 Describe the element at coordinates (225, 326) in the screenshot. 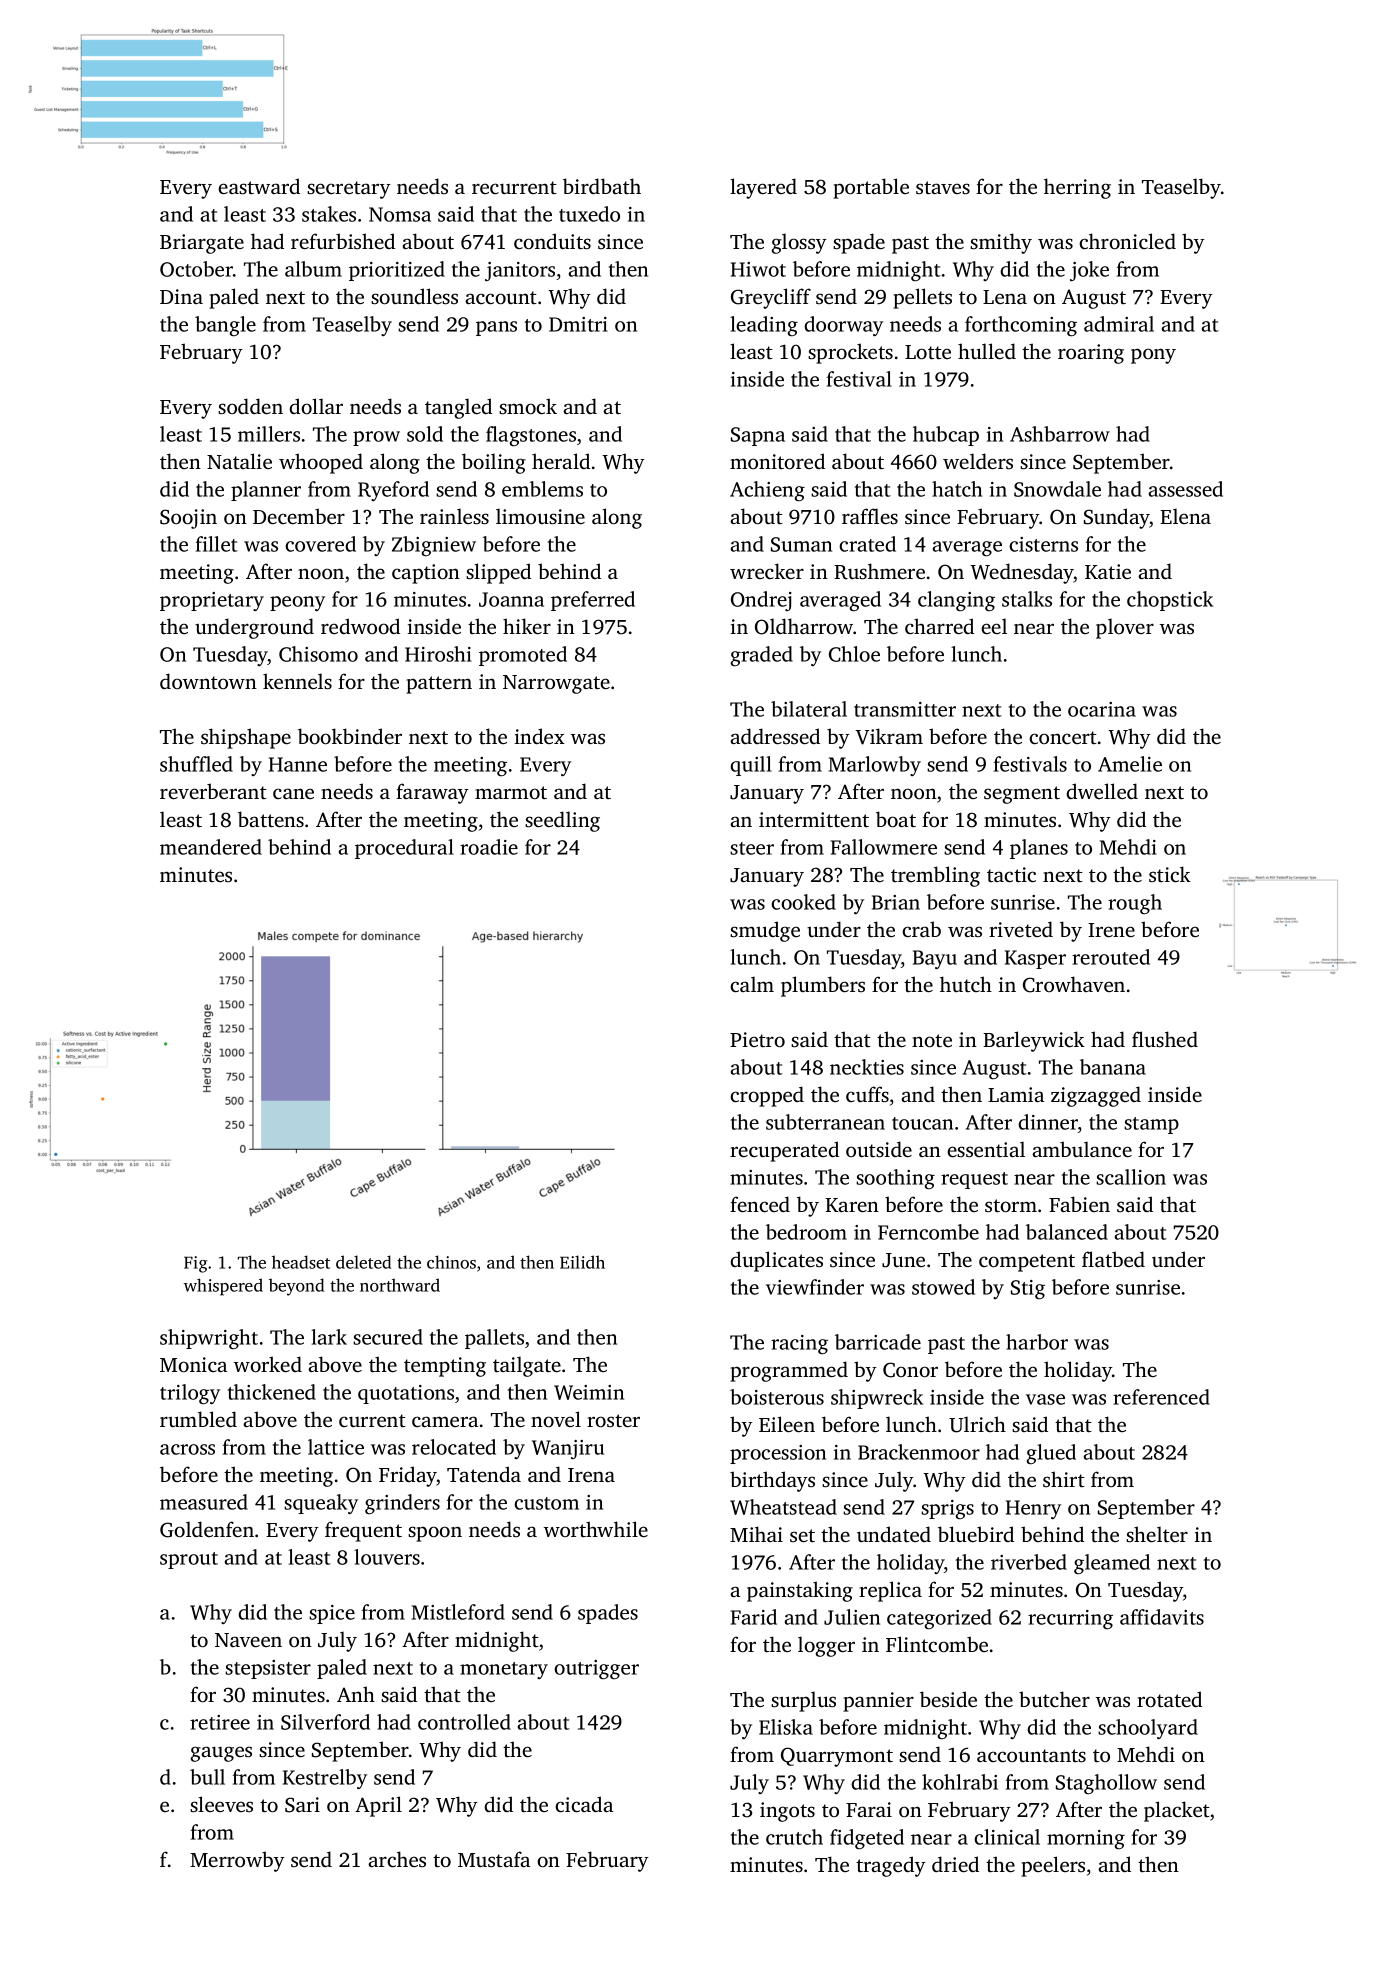

I see `bangle` at that location.
